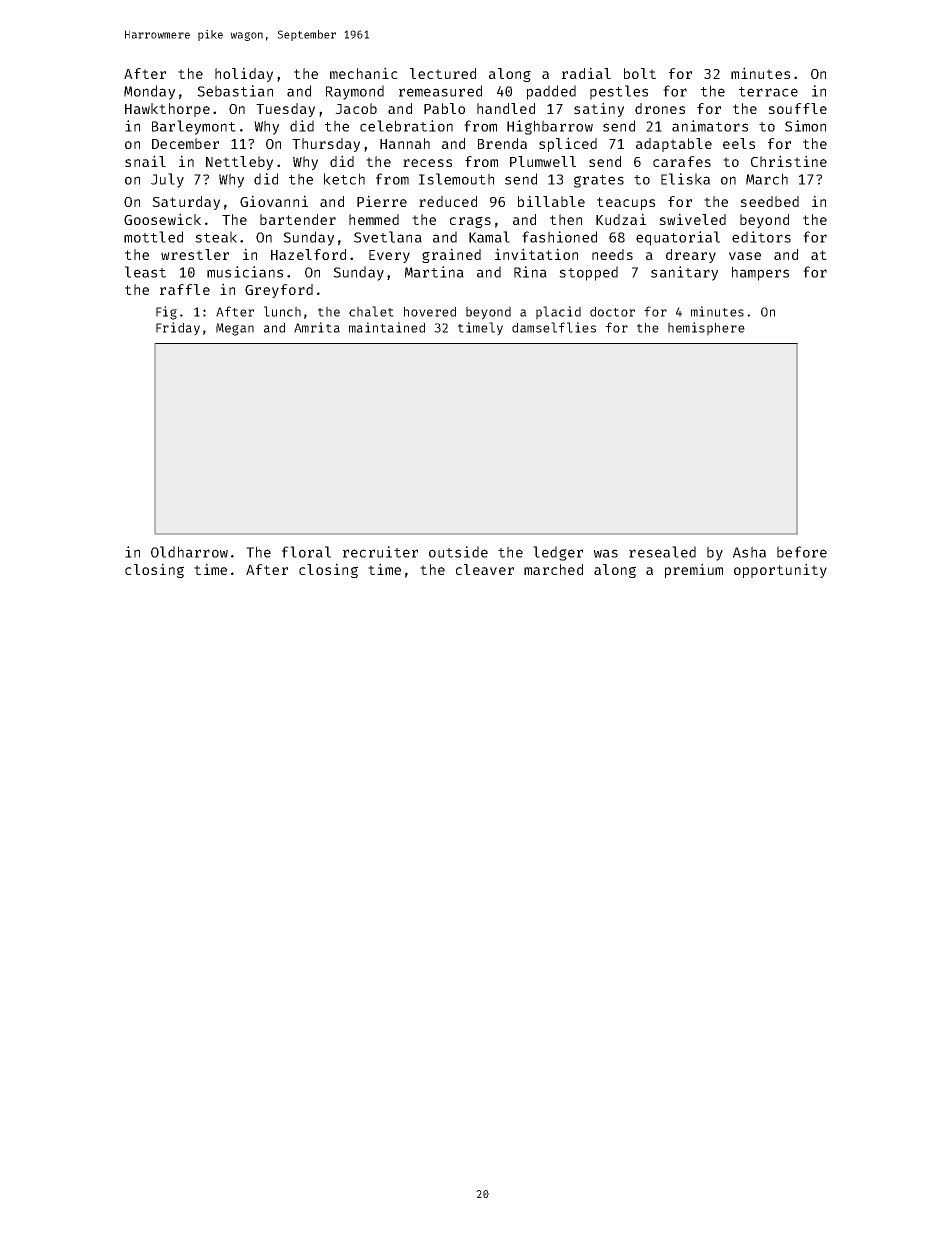  Describe the element at coordinates (244, 74) in the screenshot. I see `holiday` at that location.
